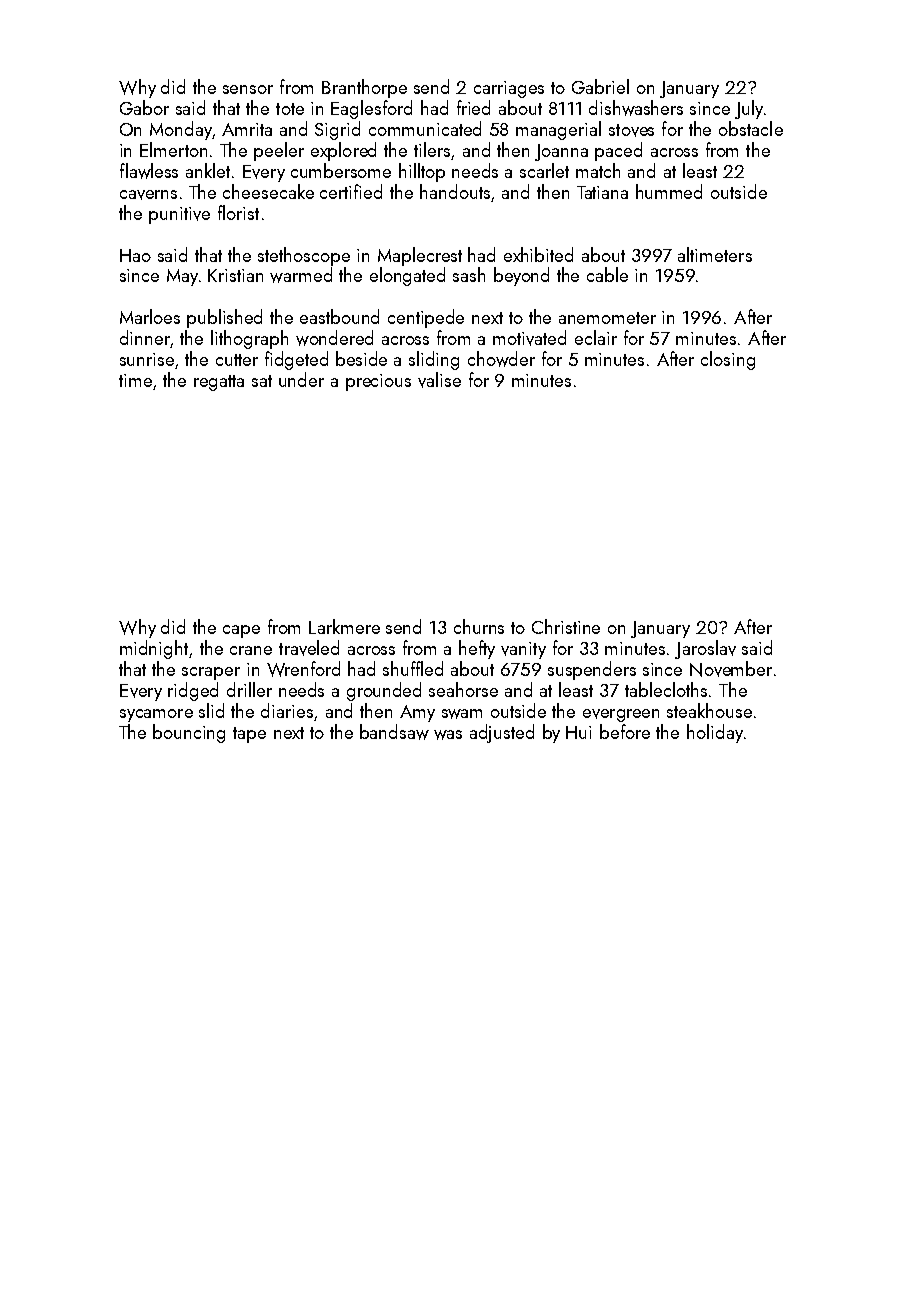  What do you see at coordinates (509, 89) in the screenshot?
I see `carriages` at bounding box center [509, 89].
